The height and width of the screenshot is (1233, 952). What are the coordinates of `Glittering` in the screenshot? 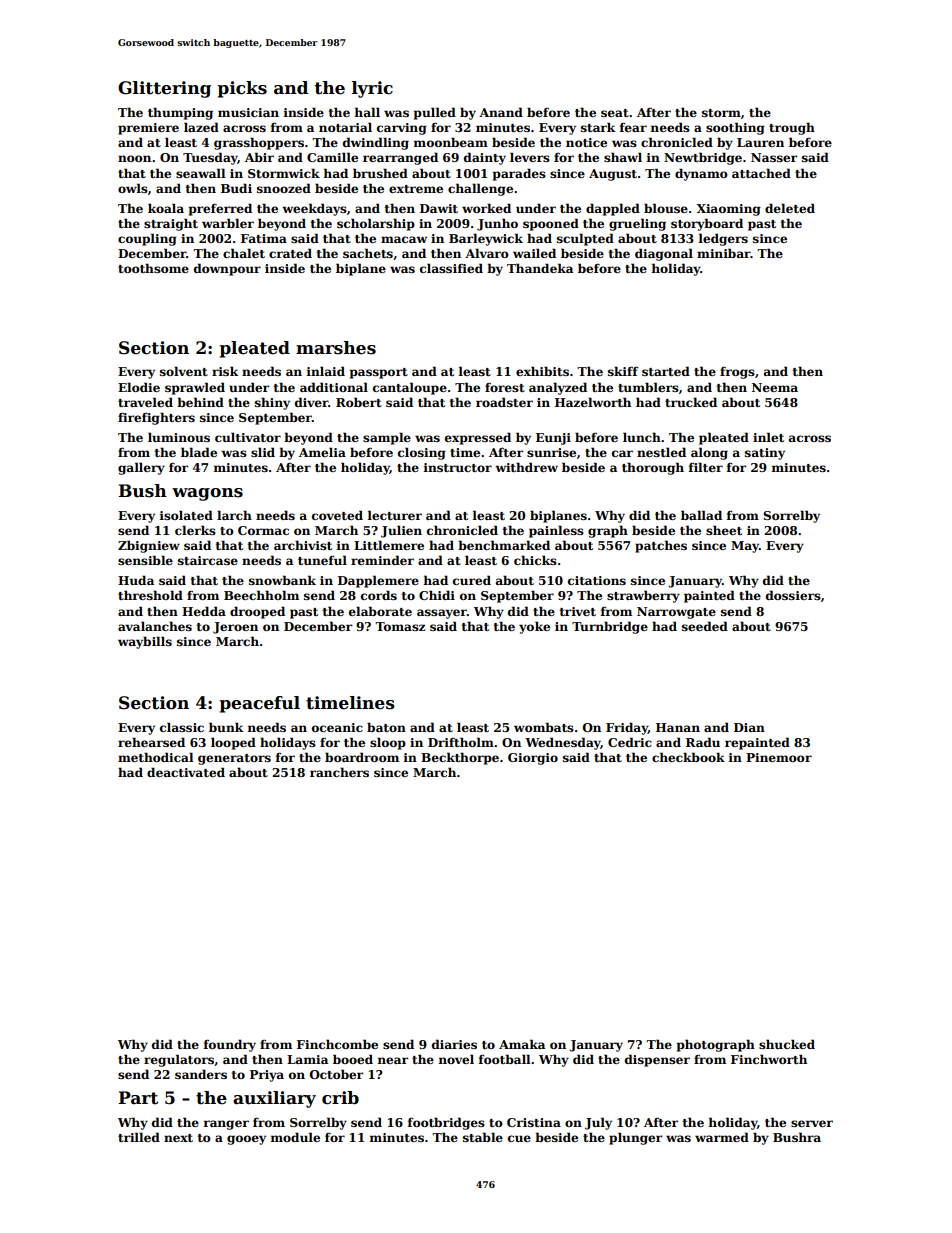 It's located at (164, 89).
